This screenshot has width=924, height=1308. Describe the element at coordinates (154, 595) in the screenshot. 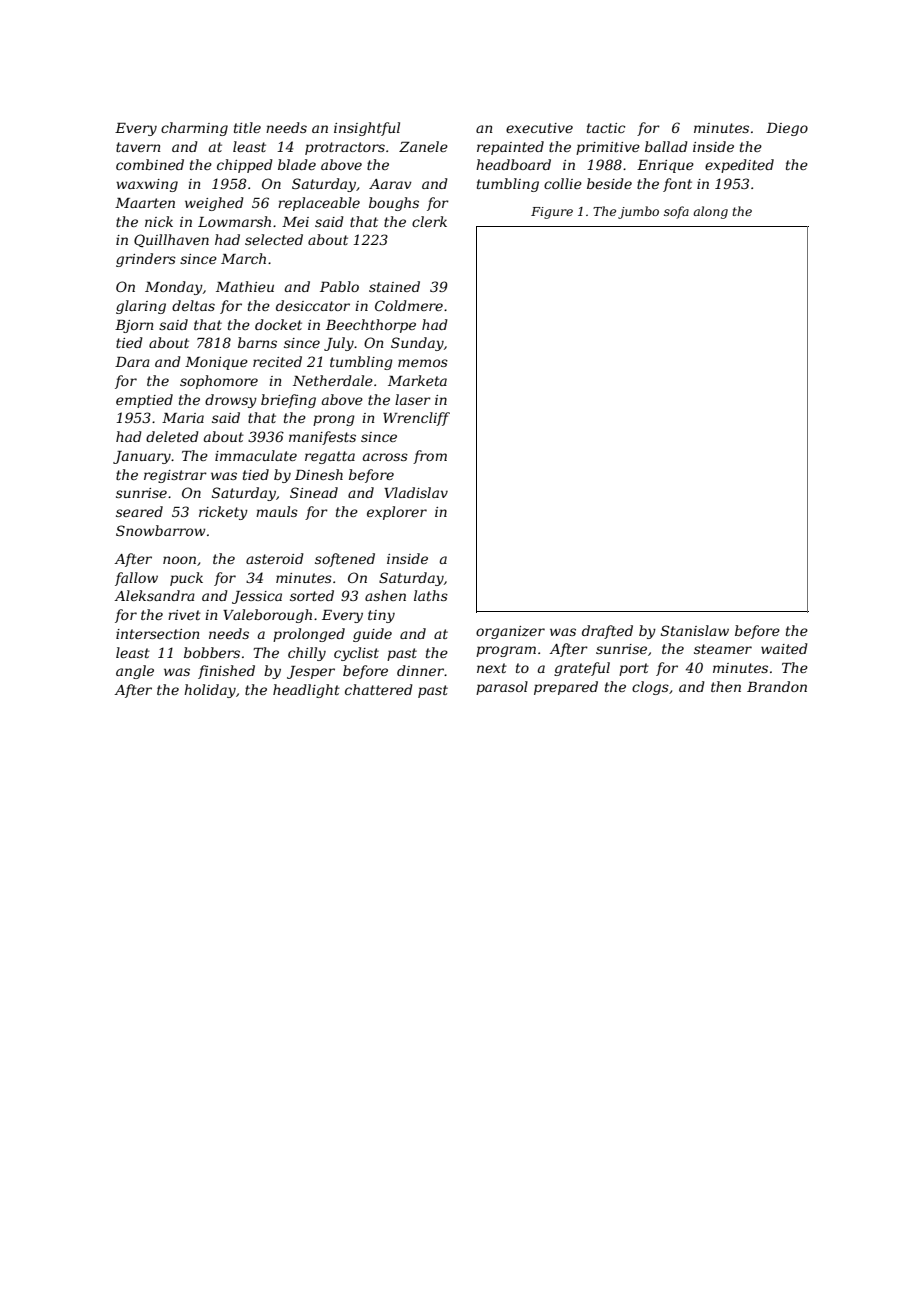

I see `Aleksandra` at that location.
